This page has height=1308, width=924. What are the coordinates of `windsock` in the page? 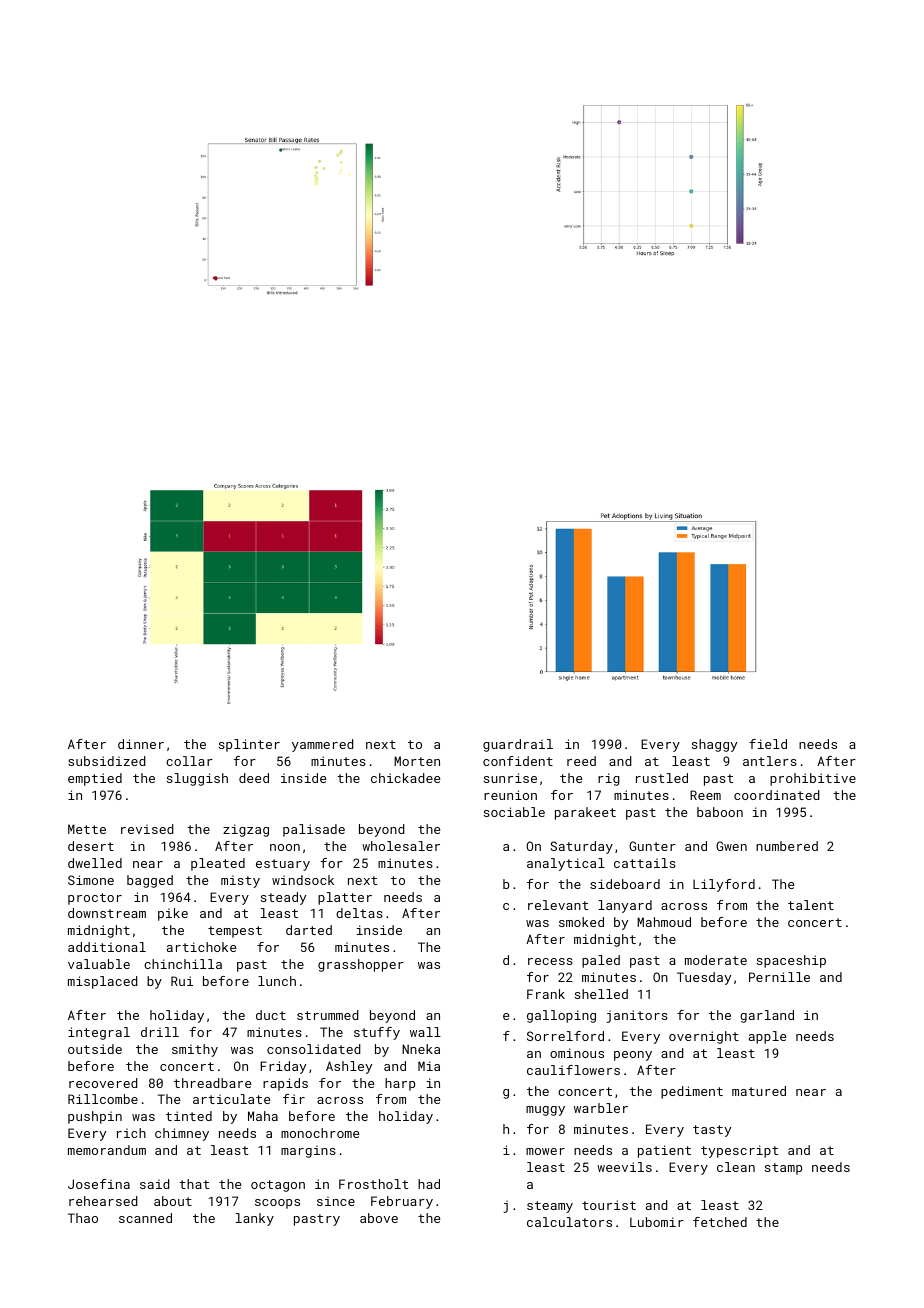 It's located at (303, 880).
